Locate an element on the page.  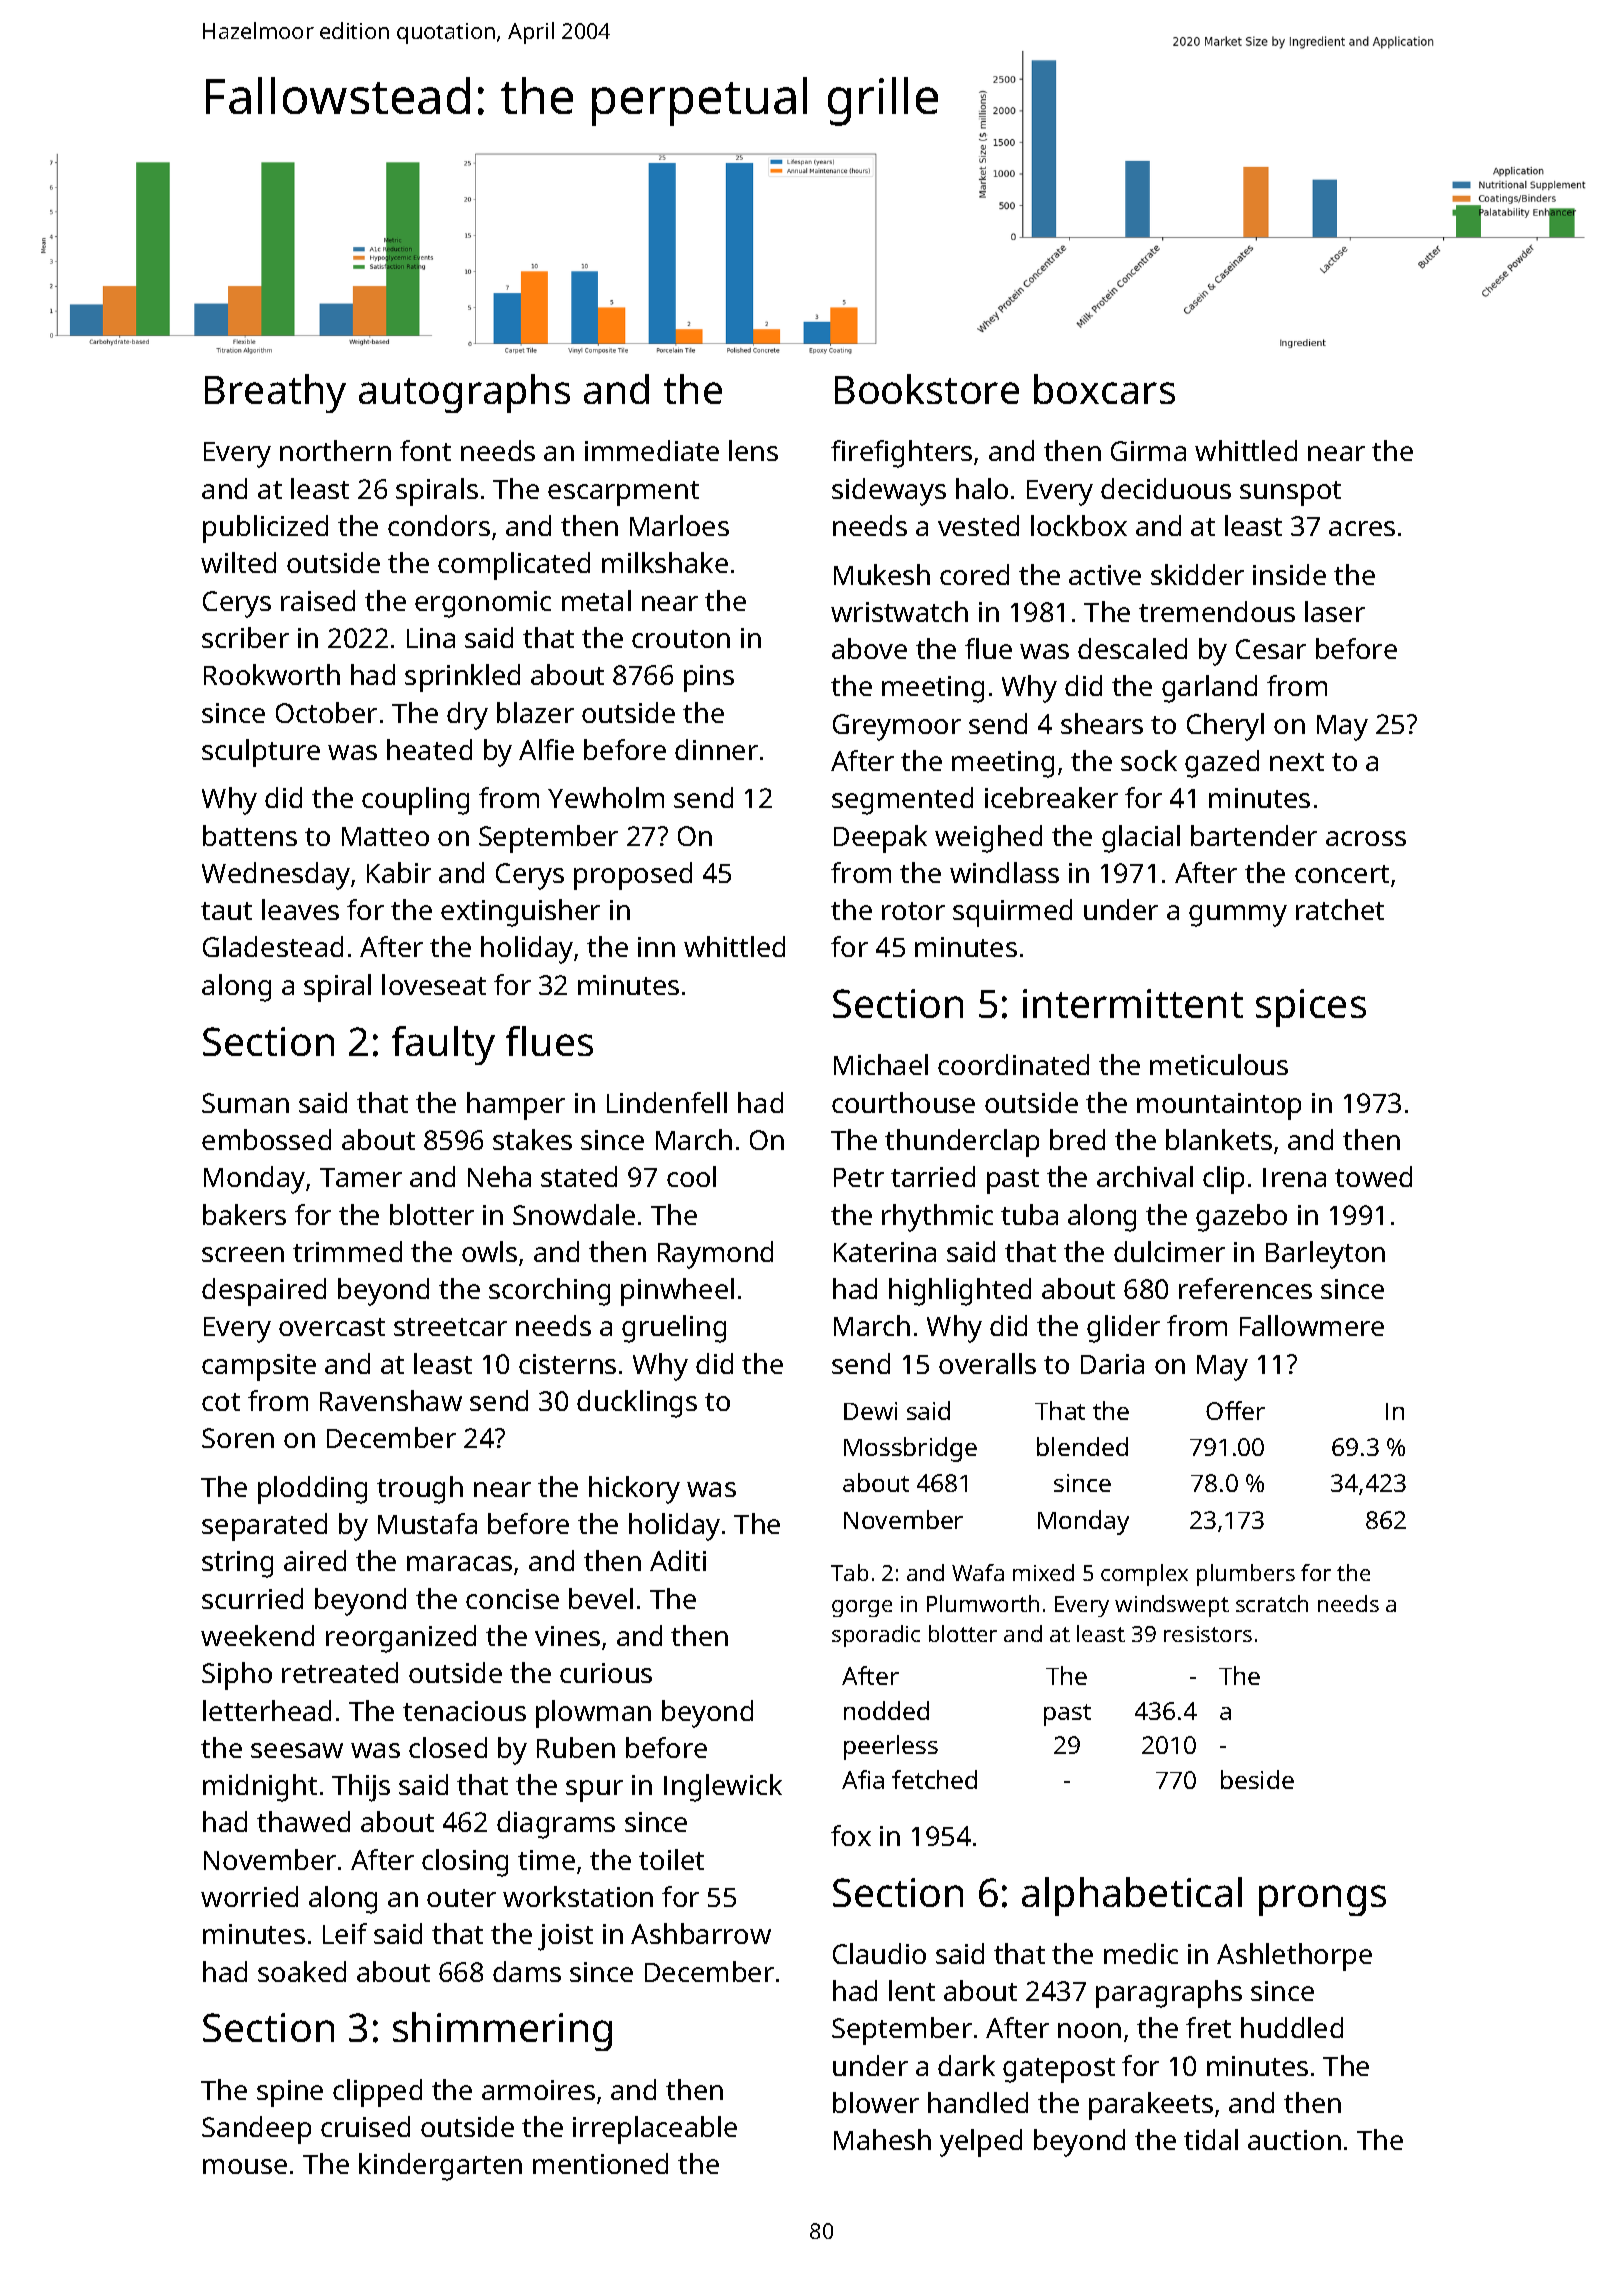
acres is located at coordinates (1362, 528).
